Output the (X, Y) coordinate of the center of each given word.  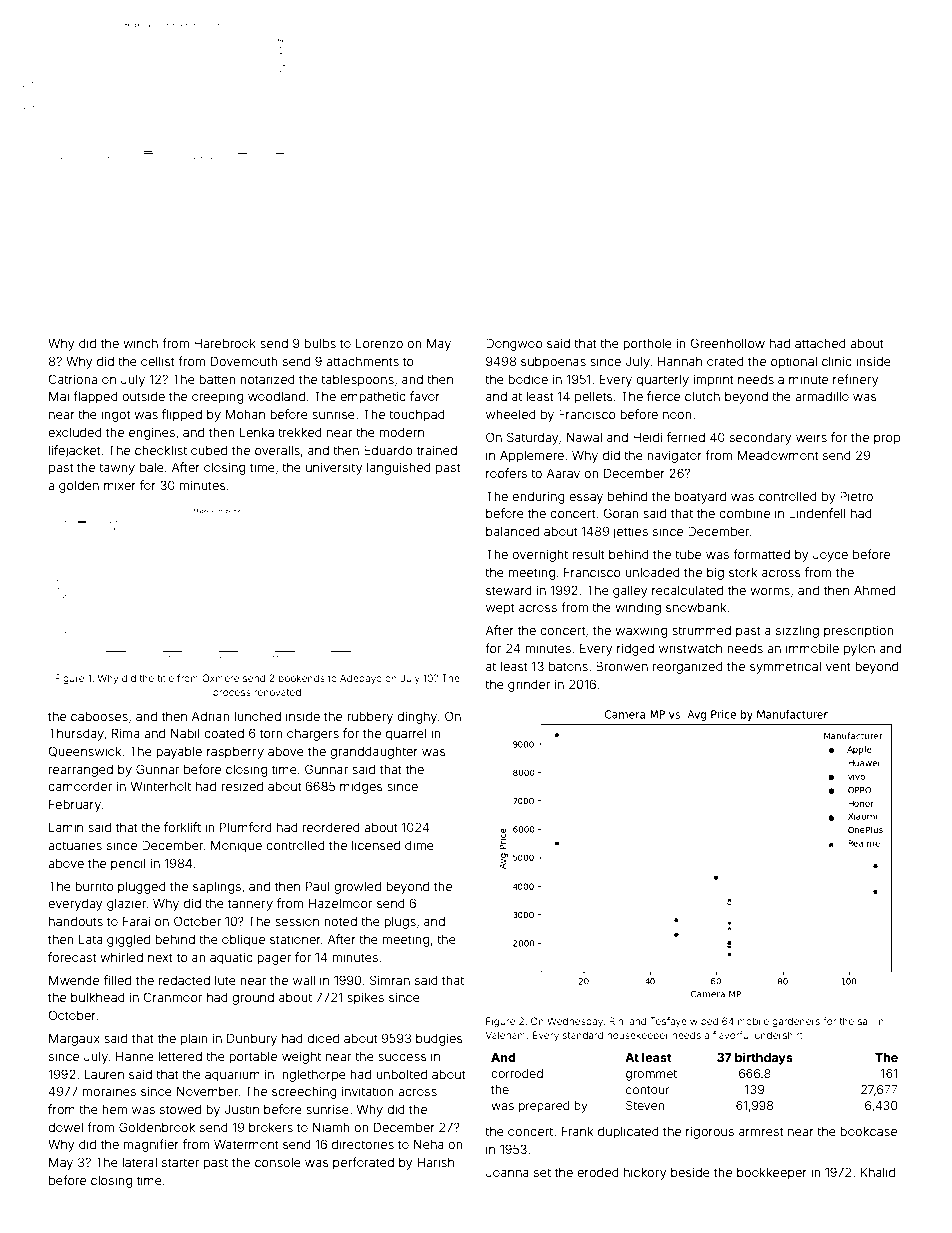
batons (568, 666)
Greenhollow (727, 343)
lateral (139, 1162)
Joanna (507, 1172)
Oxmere (220, 678)
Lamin (66, 827)
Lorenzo (379, 343)
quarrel (406, 735)
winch (140, 343)
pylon (859, 650)
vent (838, 666)
